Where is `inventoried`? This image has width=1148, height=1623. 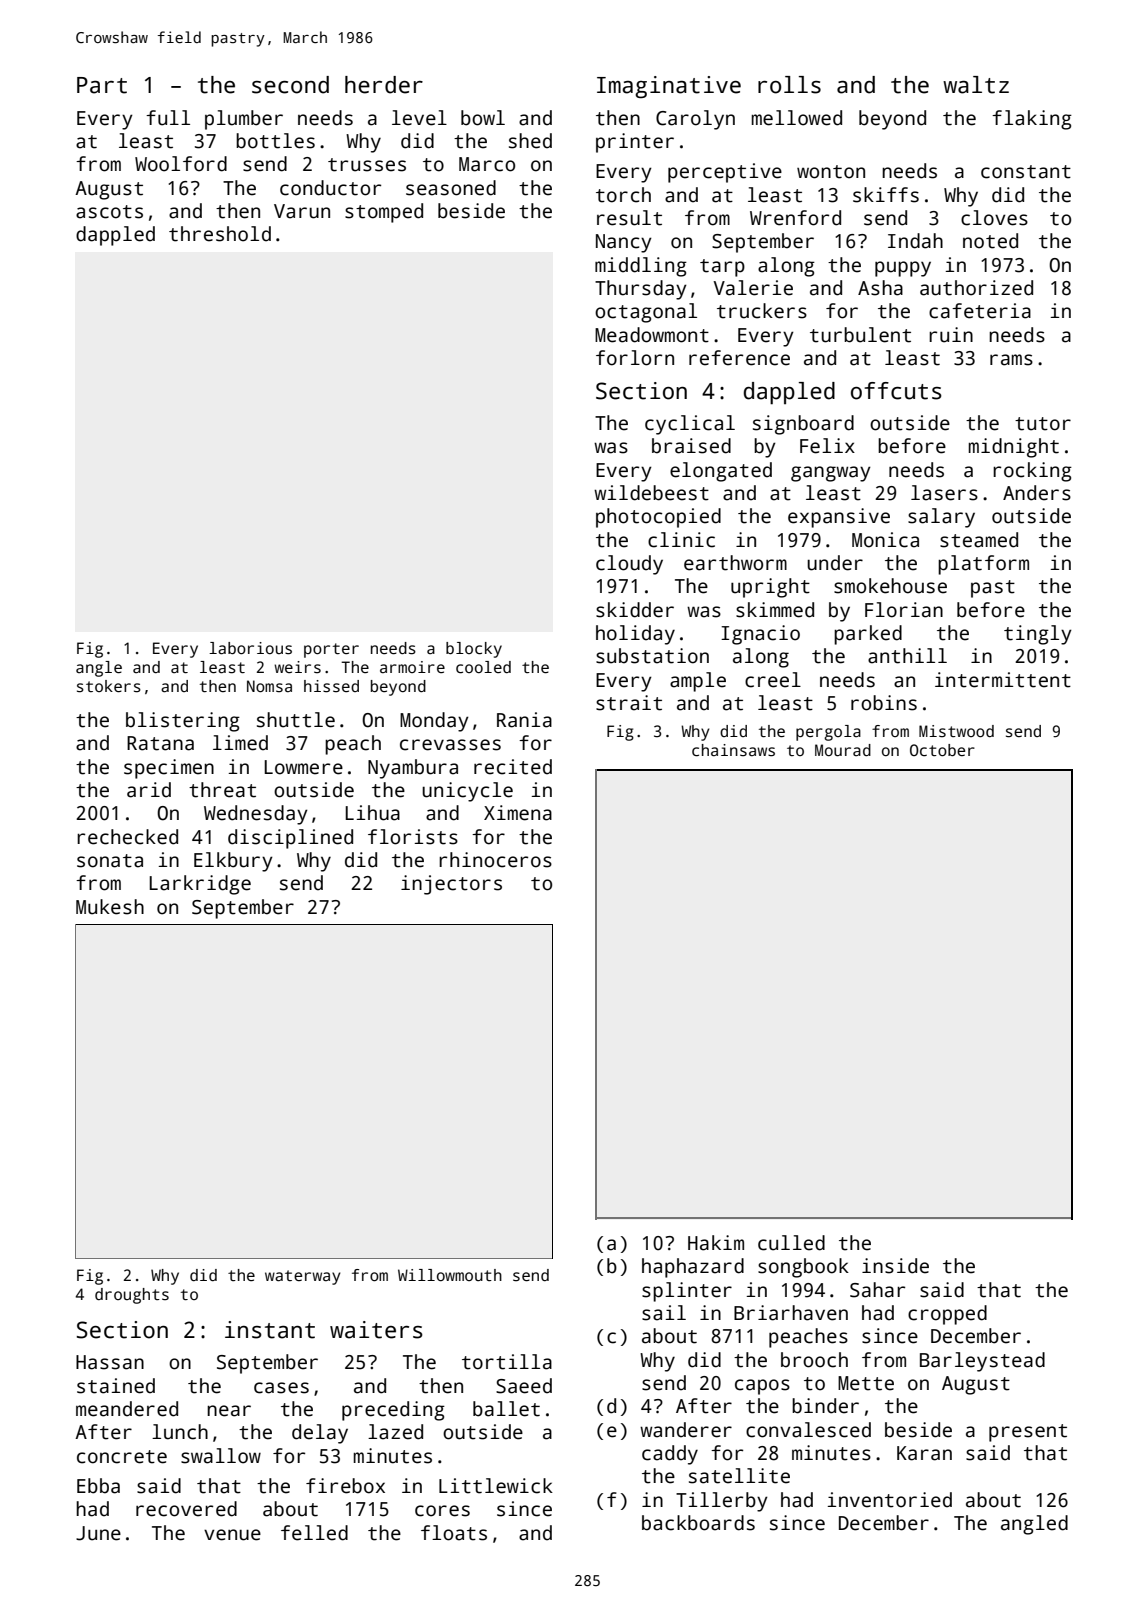
inventoried is located at coordinates (890, 1500).
